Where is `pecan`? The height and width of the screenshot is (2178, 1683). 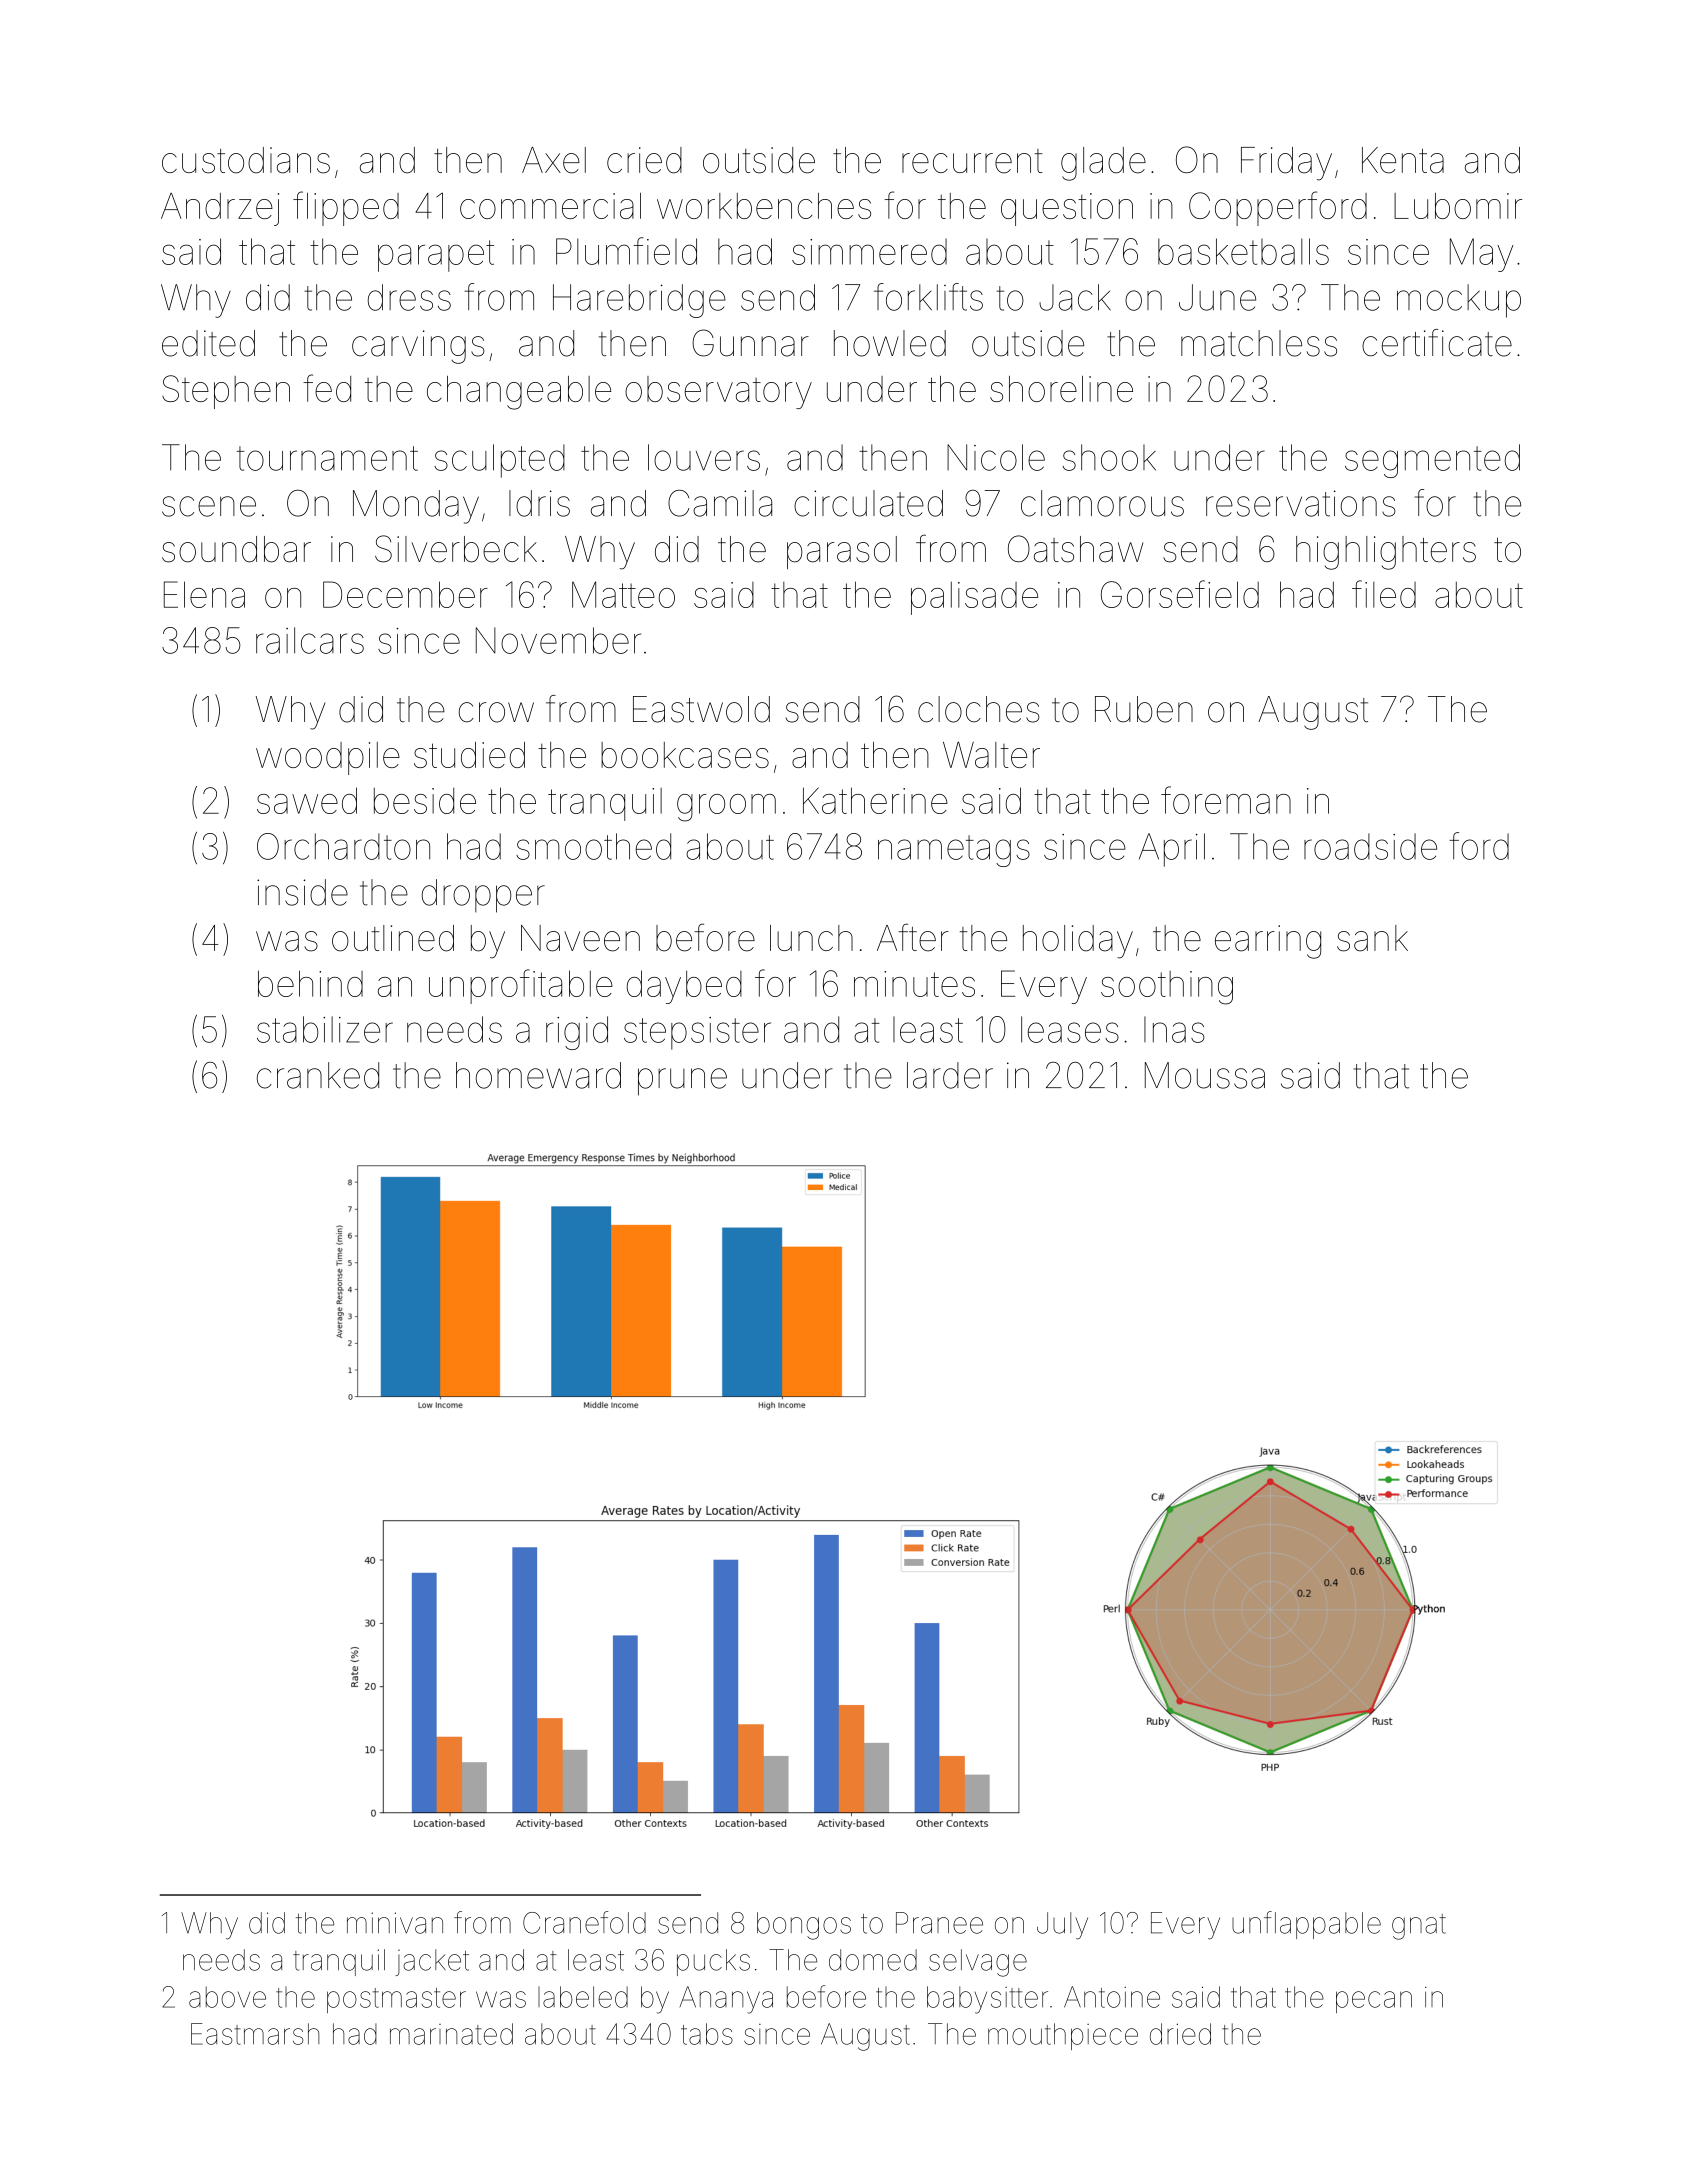
pecan is located at coordinates (1374, 2002).
